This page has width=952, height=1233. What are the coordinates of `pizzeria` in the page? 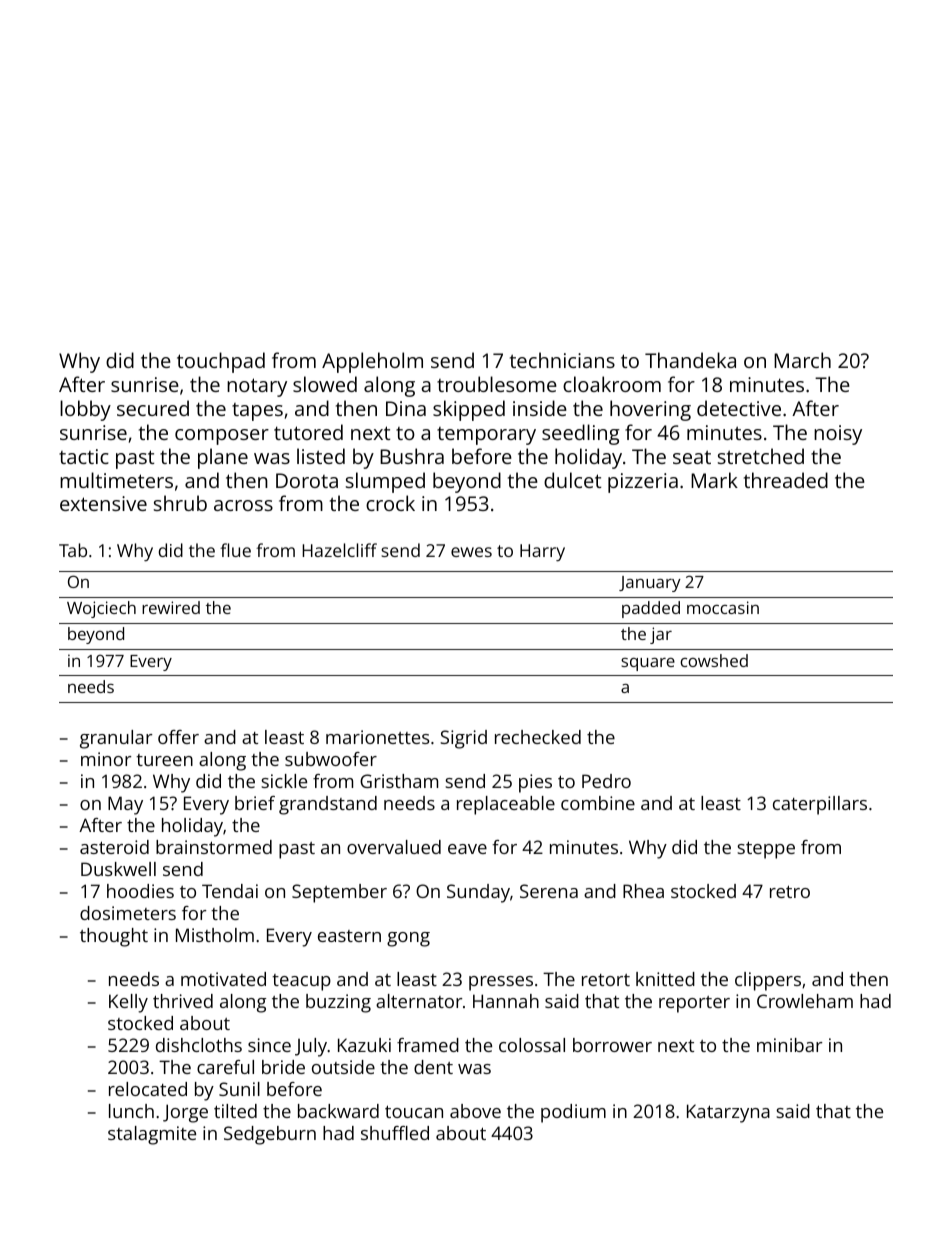 It's located at (643, 483).
